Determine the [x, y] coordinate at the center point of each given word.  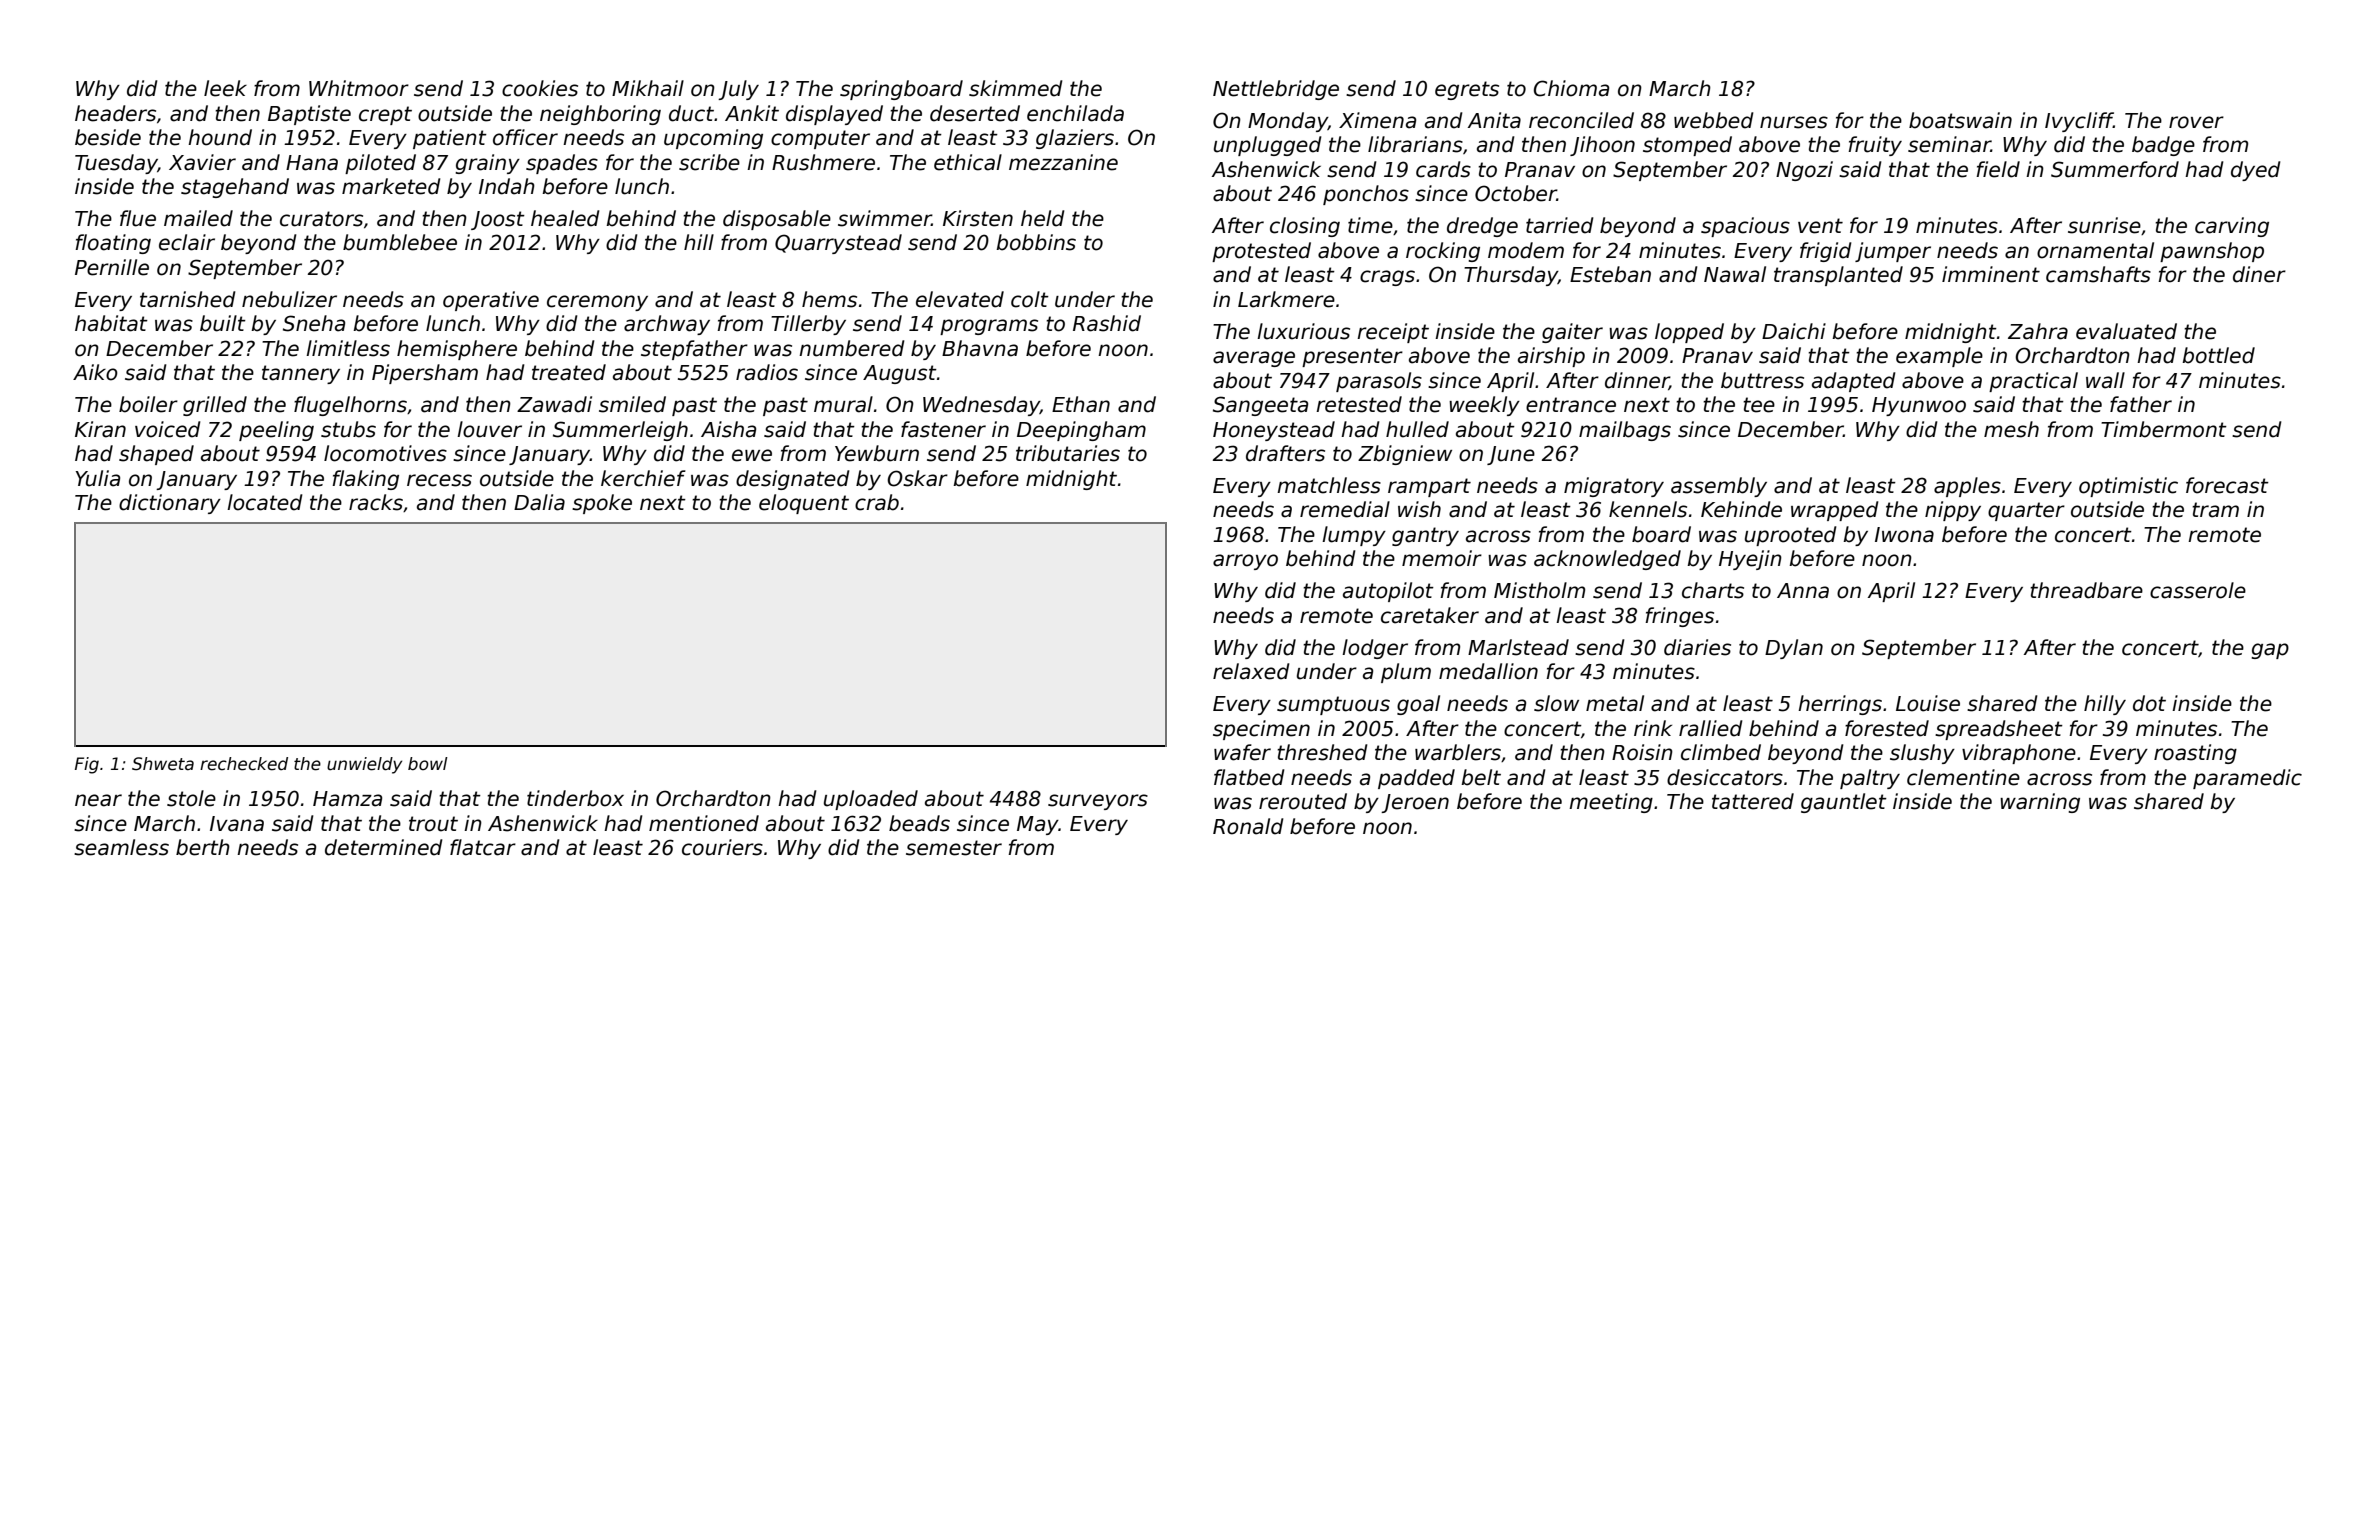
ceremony [597, 303]
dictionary [170, 504]
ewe [752, 455]
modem [1526, 250]
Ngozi [1804, 171]
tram [2215, 510]
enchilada [1075, 113]
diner [2259, 274]
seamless [121, 847]
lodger [1375, 649]
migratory [1614, 487]
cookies [540, 88]
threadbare [2086, 590]
